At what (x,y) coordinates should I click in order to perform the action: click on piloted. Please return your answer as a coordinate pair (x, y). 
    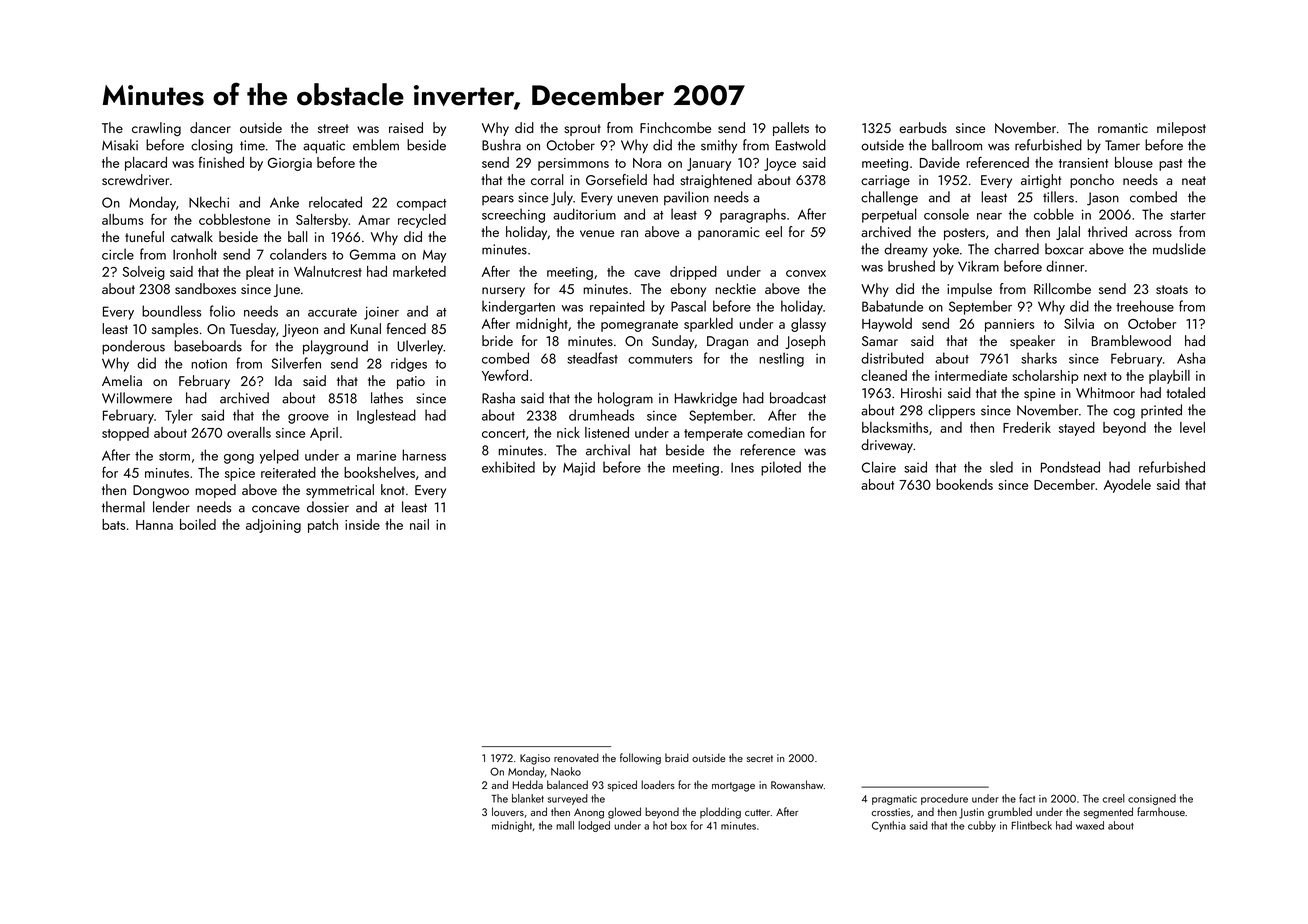
    Looking at the image, I should click on (781, 468).
